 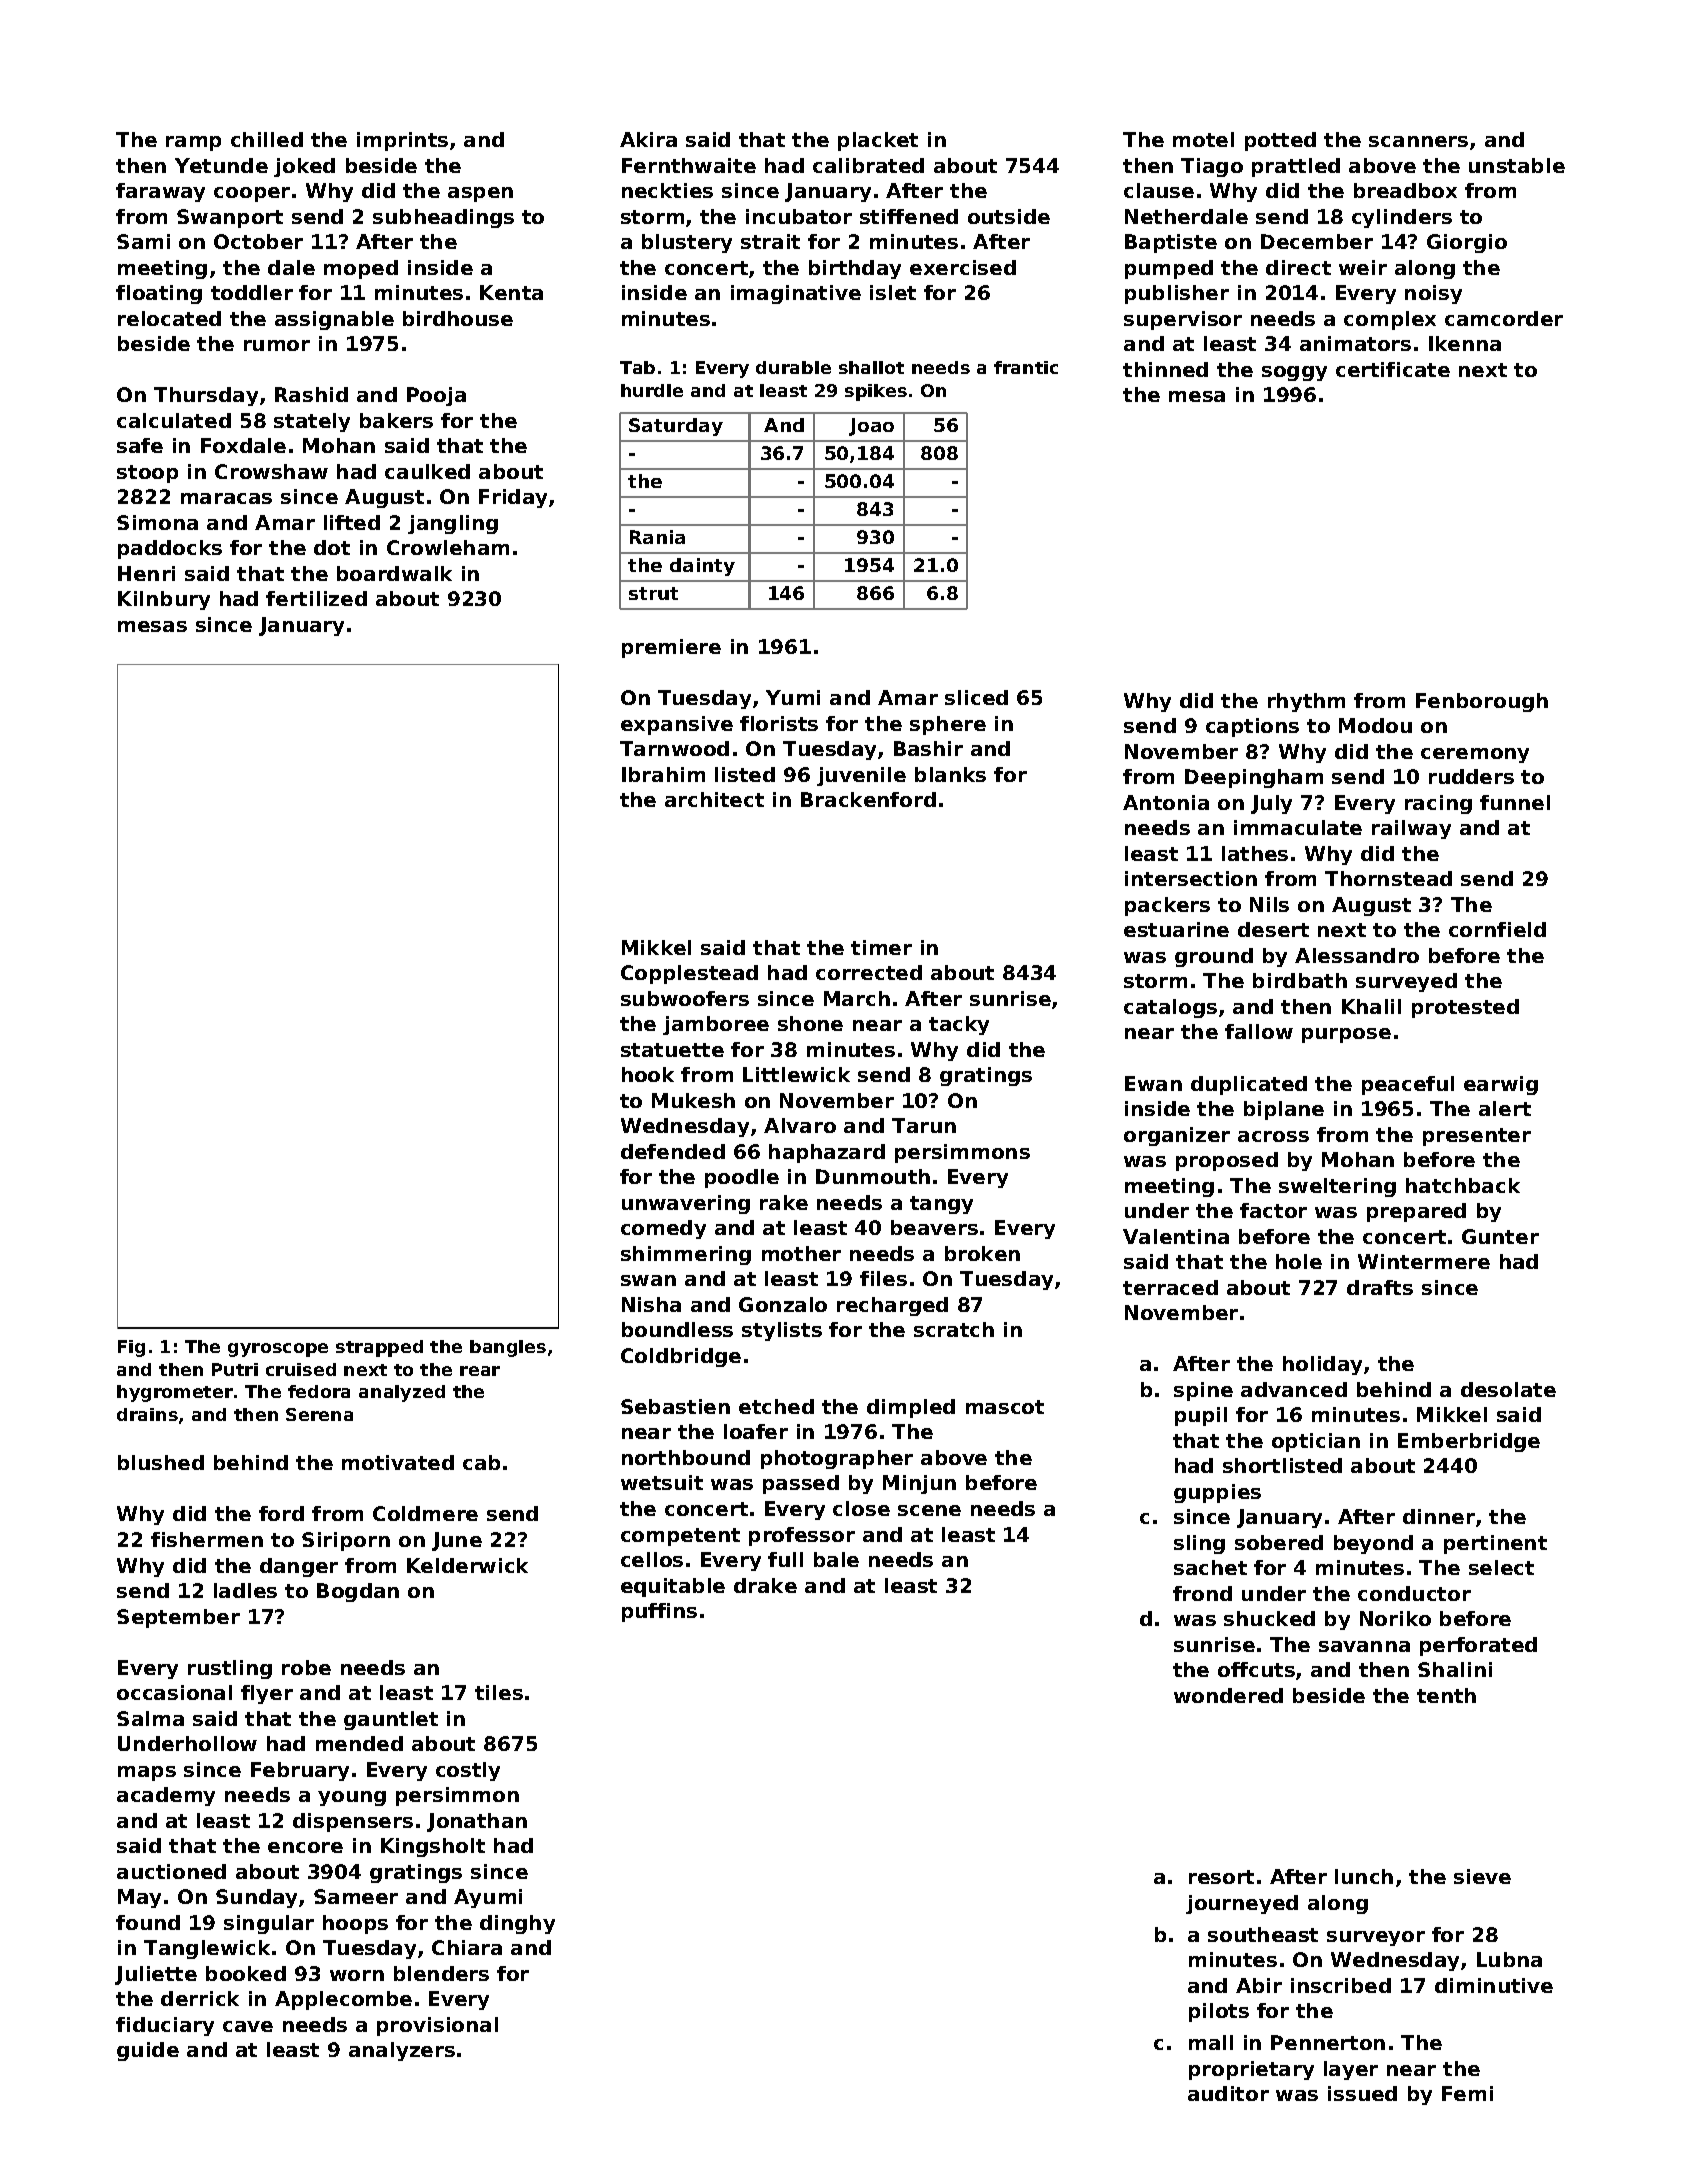 What do you see at coordinates (1500, 1236) in the screenshot?
I see `Gunter` at bounding box center [1500, 1236].
